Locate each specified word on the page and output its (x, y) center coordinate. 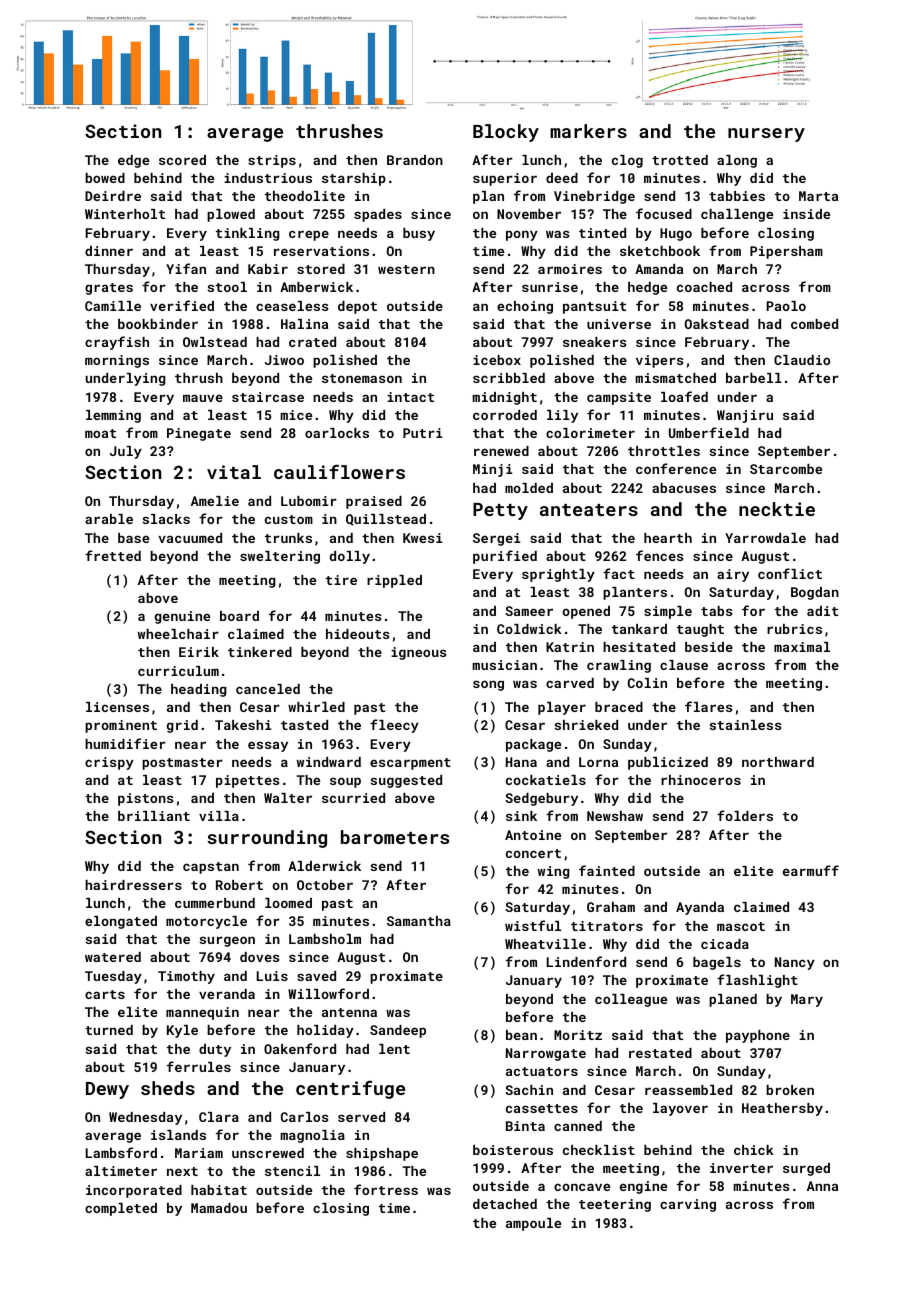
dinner (109, 251)
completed (121, 1209)
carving (688, 1205)
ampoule (533, 1224)
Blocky (506, 133)
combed (814, 324)
